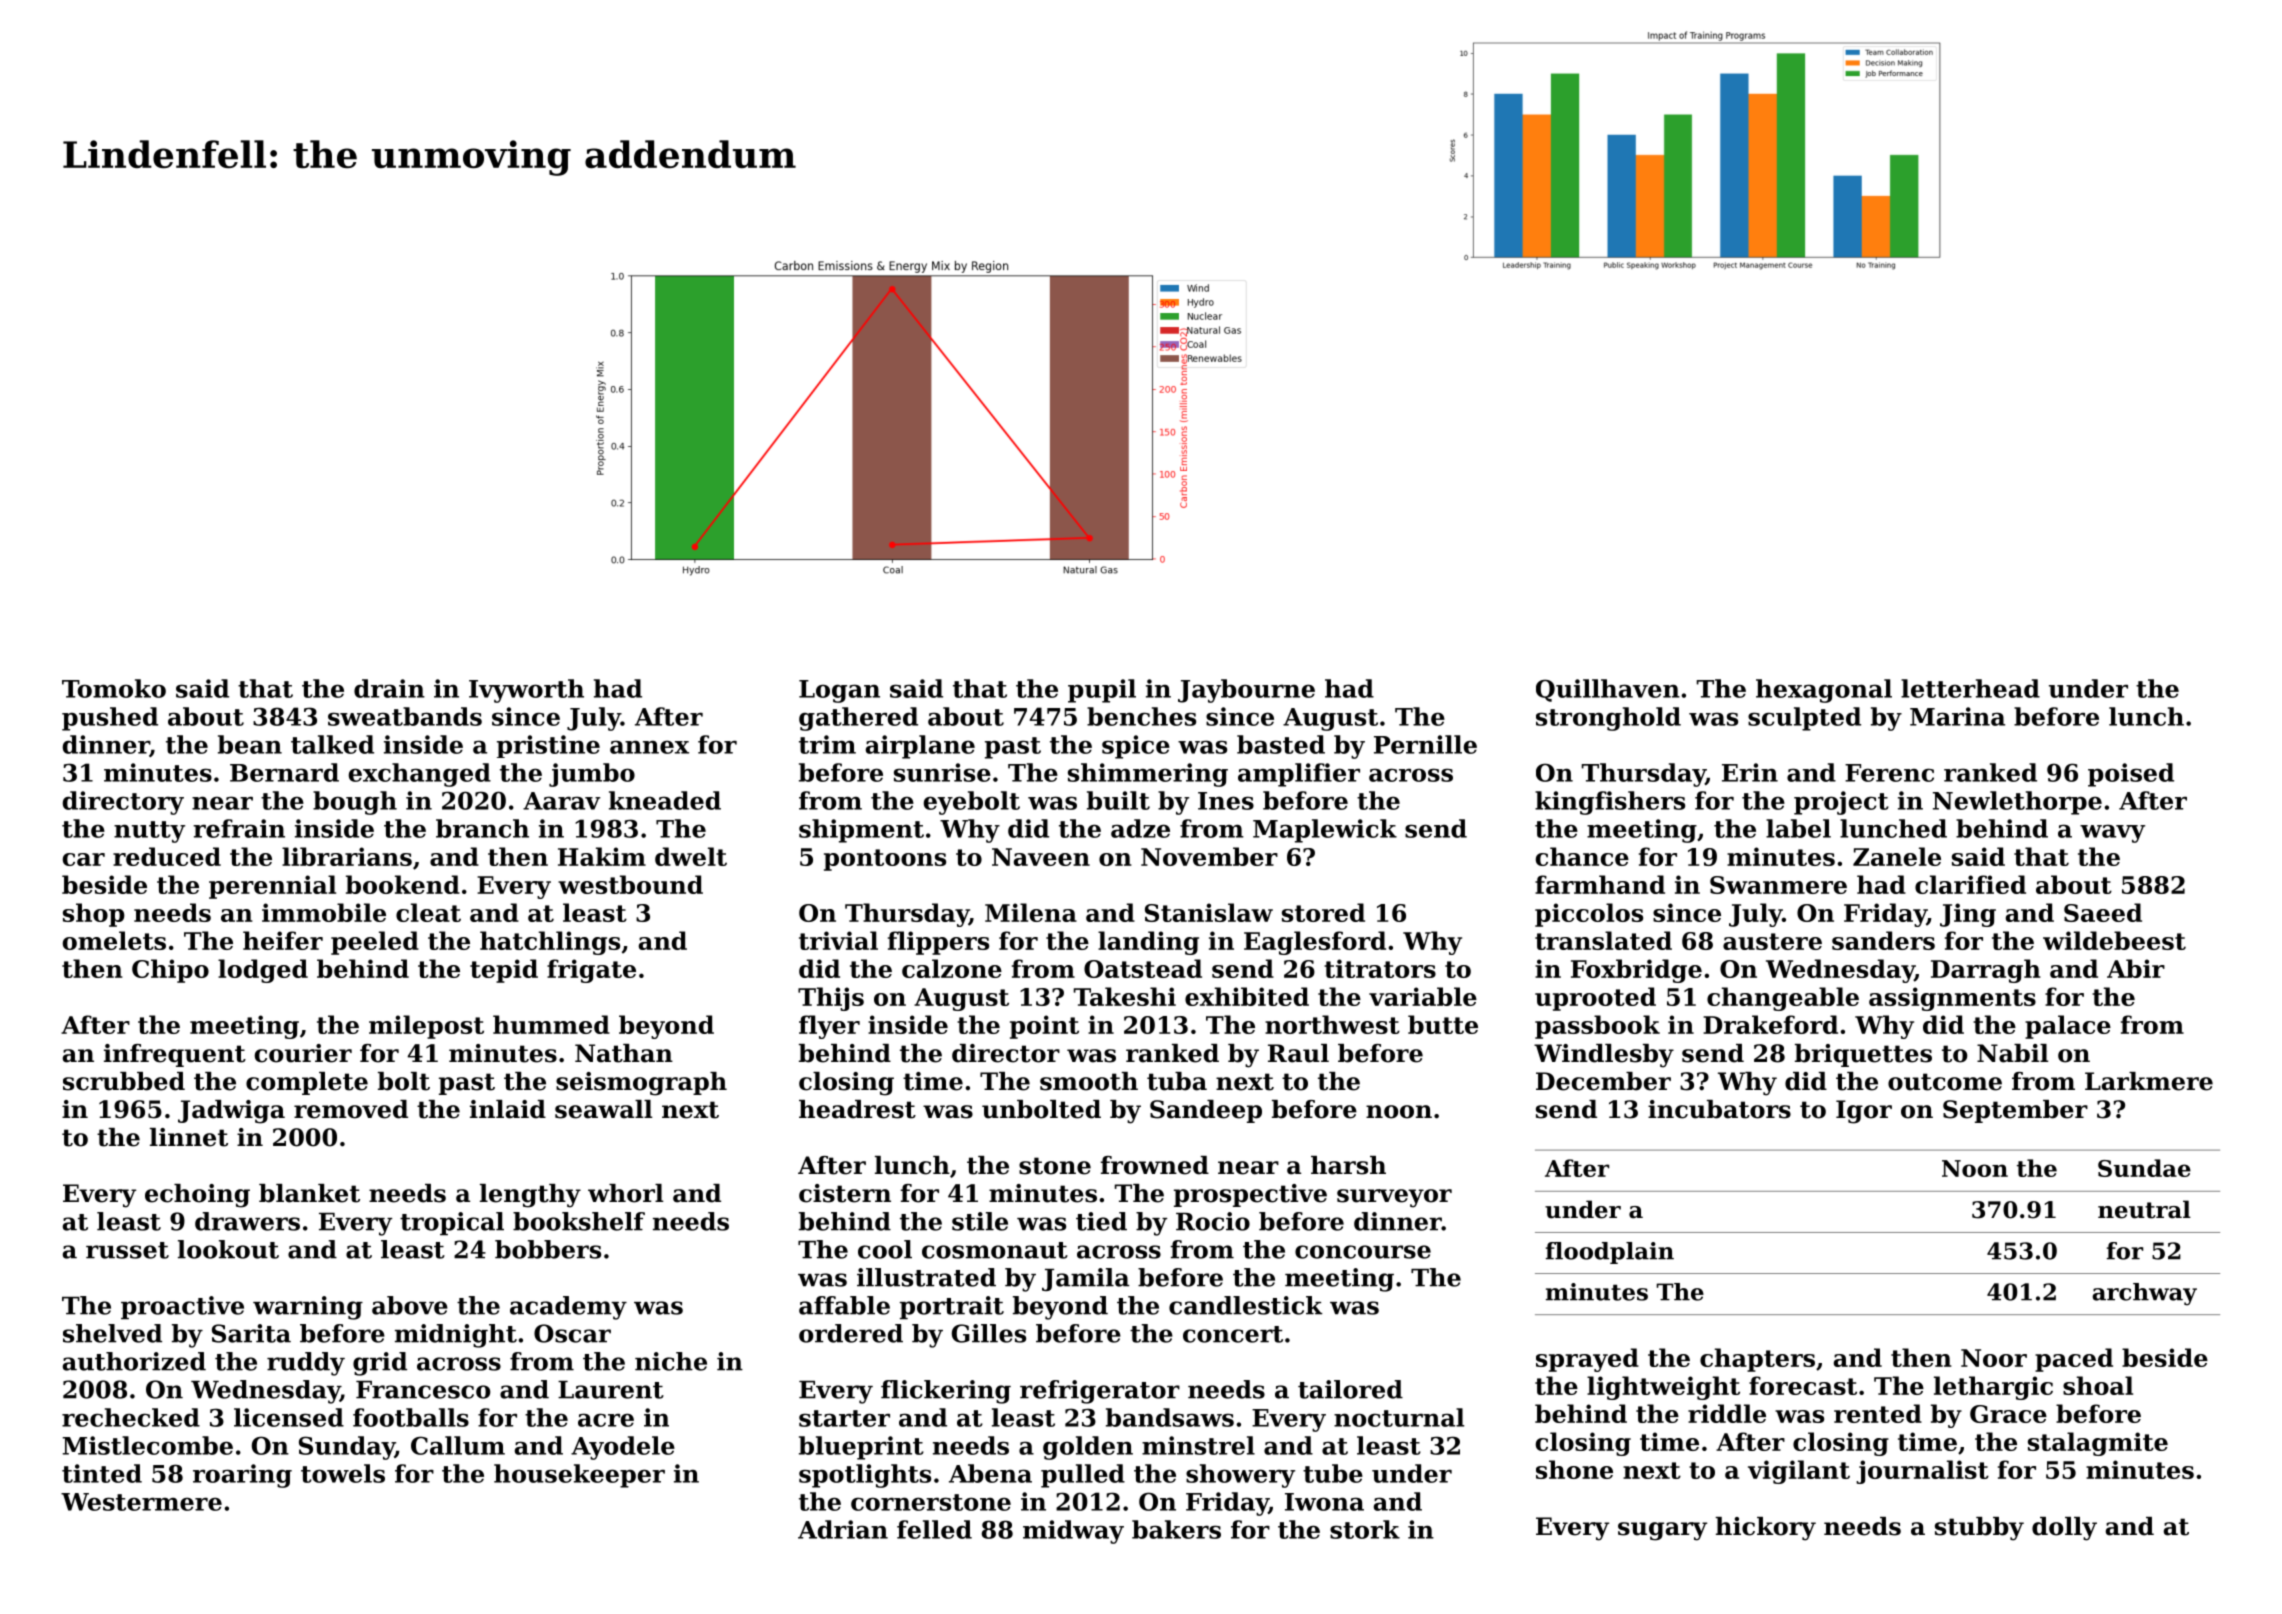  Describe the element at coordinates (1085, 1279) in the image. I see `Jamila` at that location.
